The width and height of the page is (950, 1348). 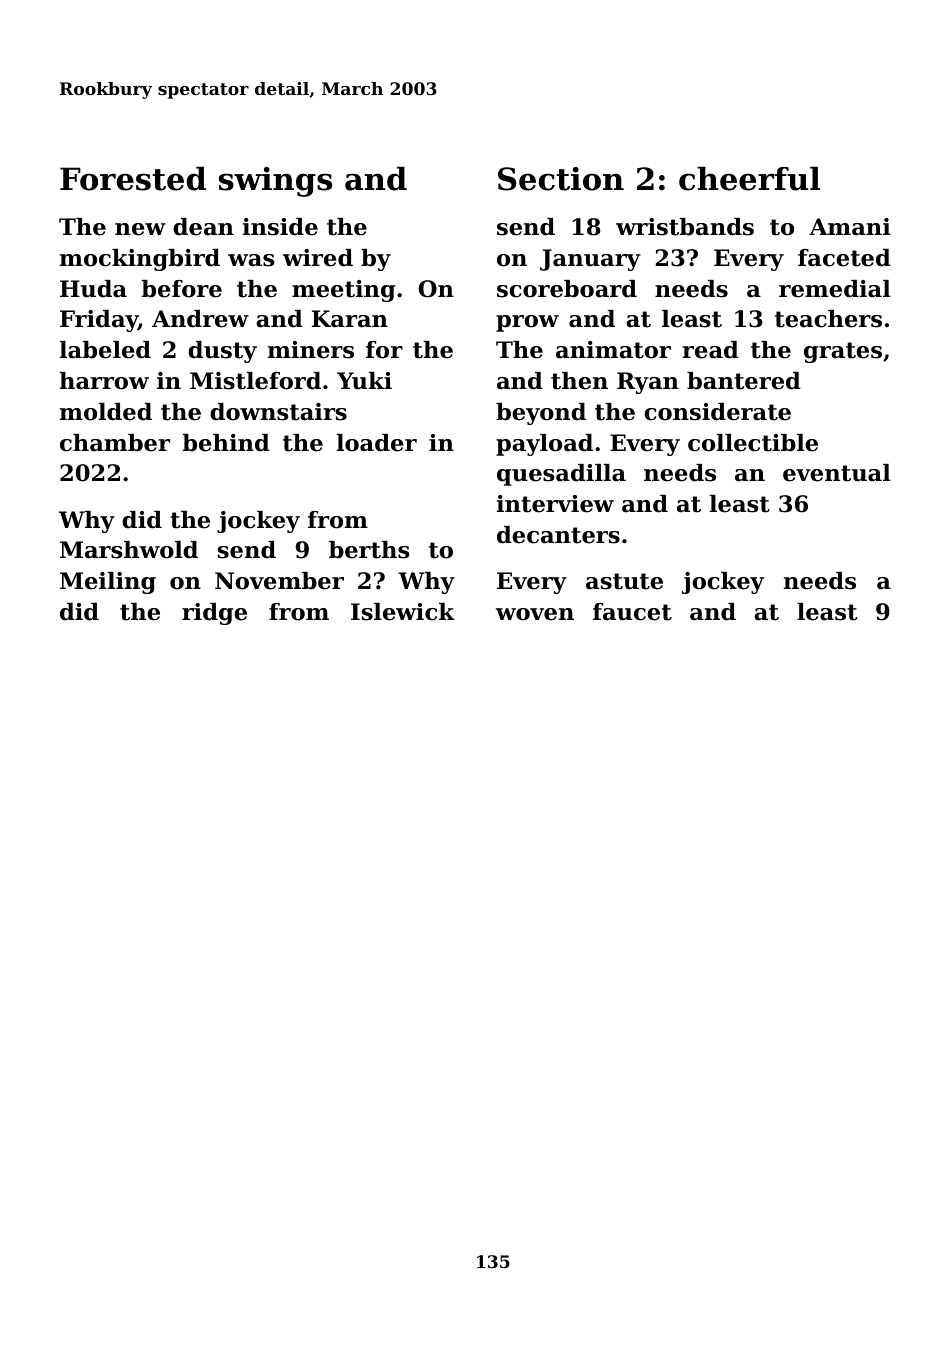 I want to click on woven, so click(x=535, y=614).
